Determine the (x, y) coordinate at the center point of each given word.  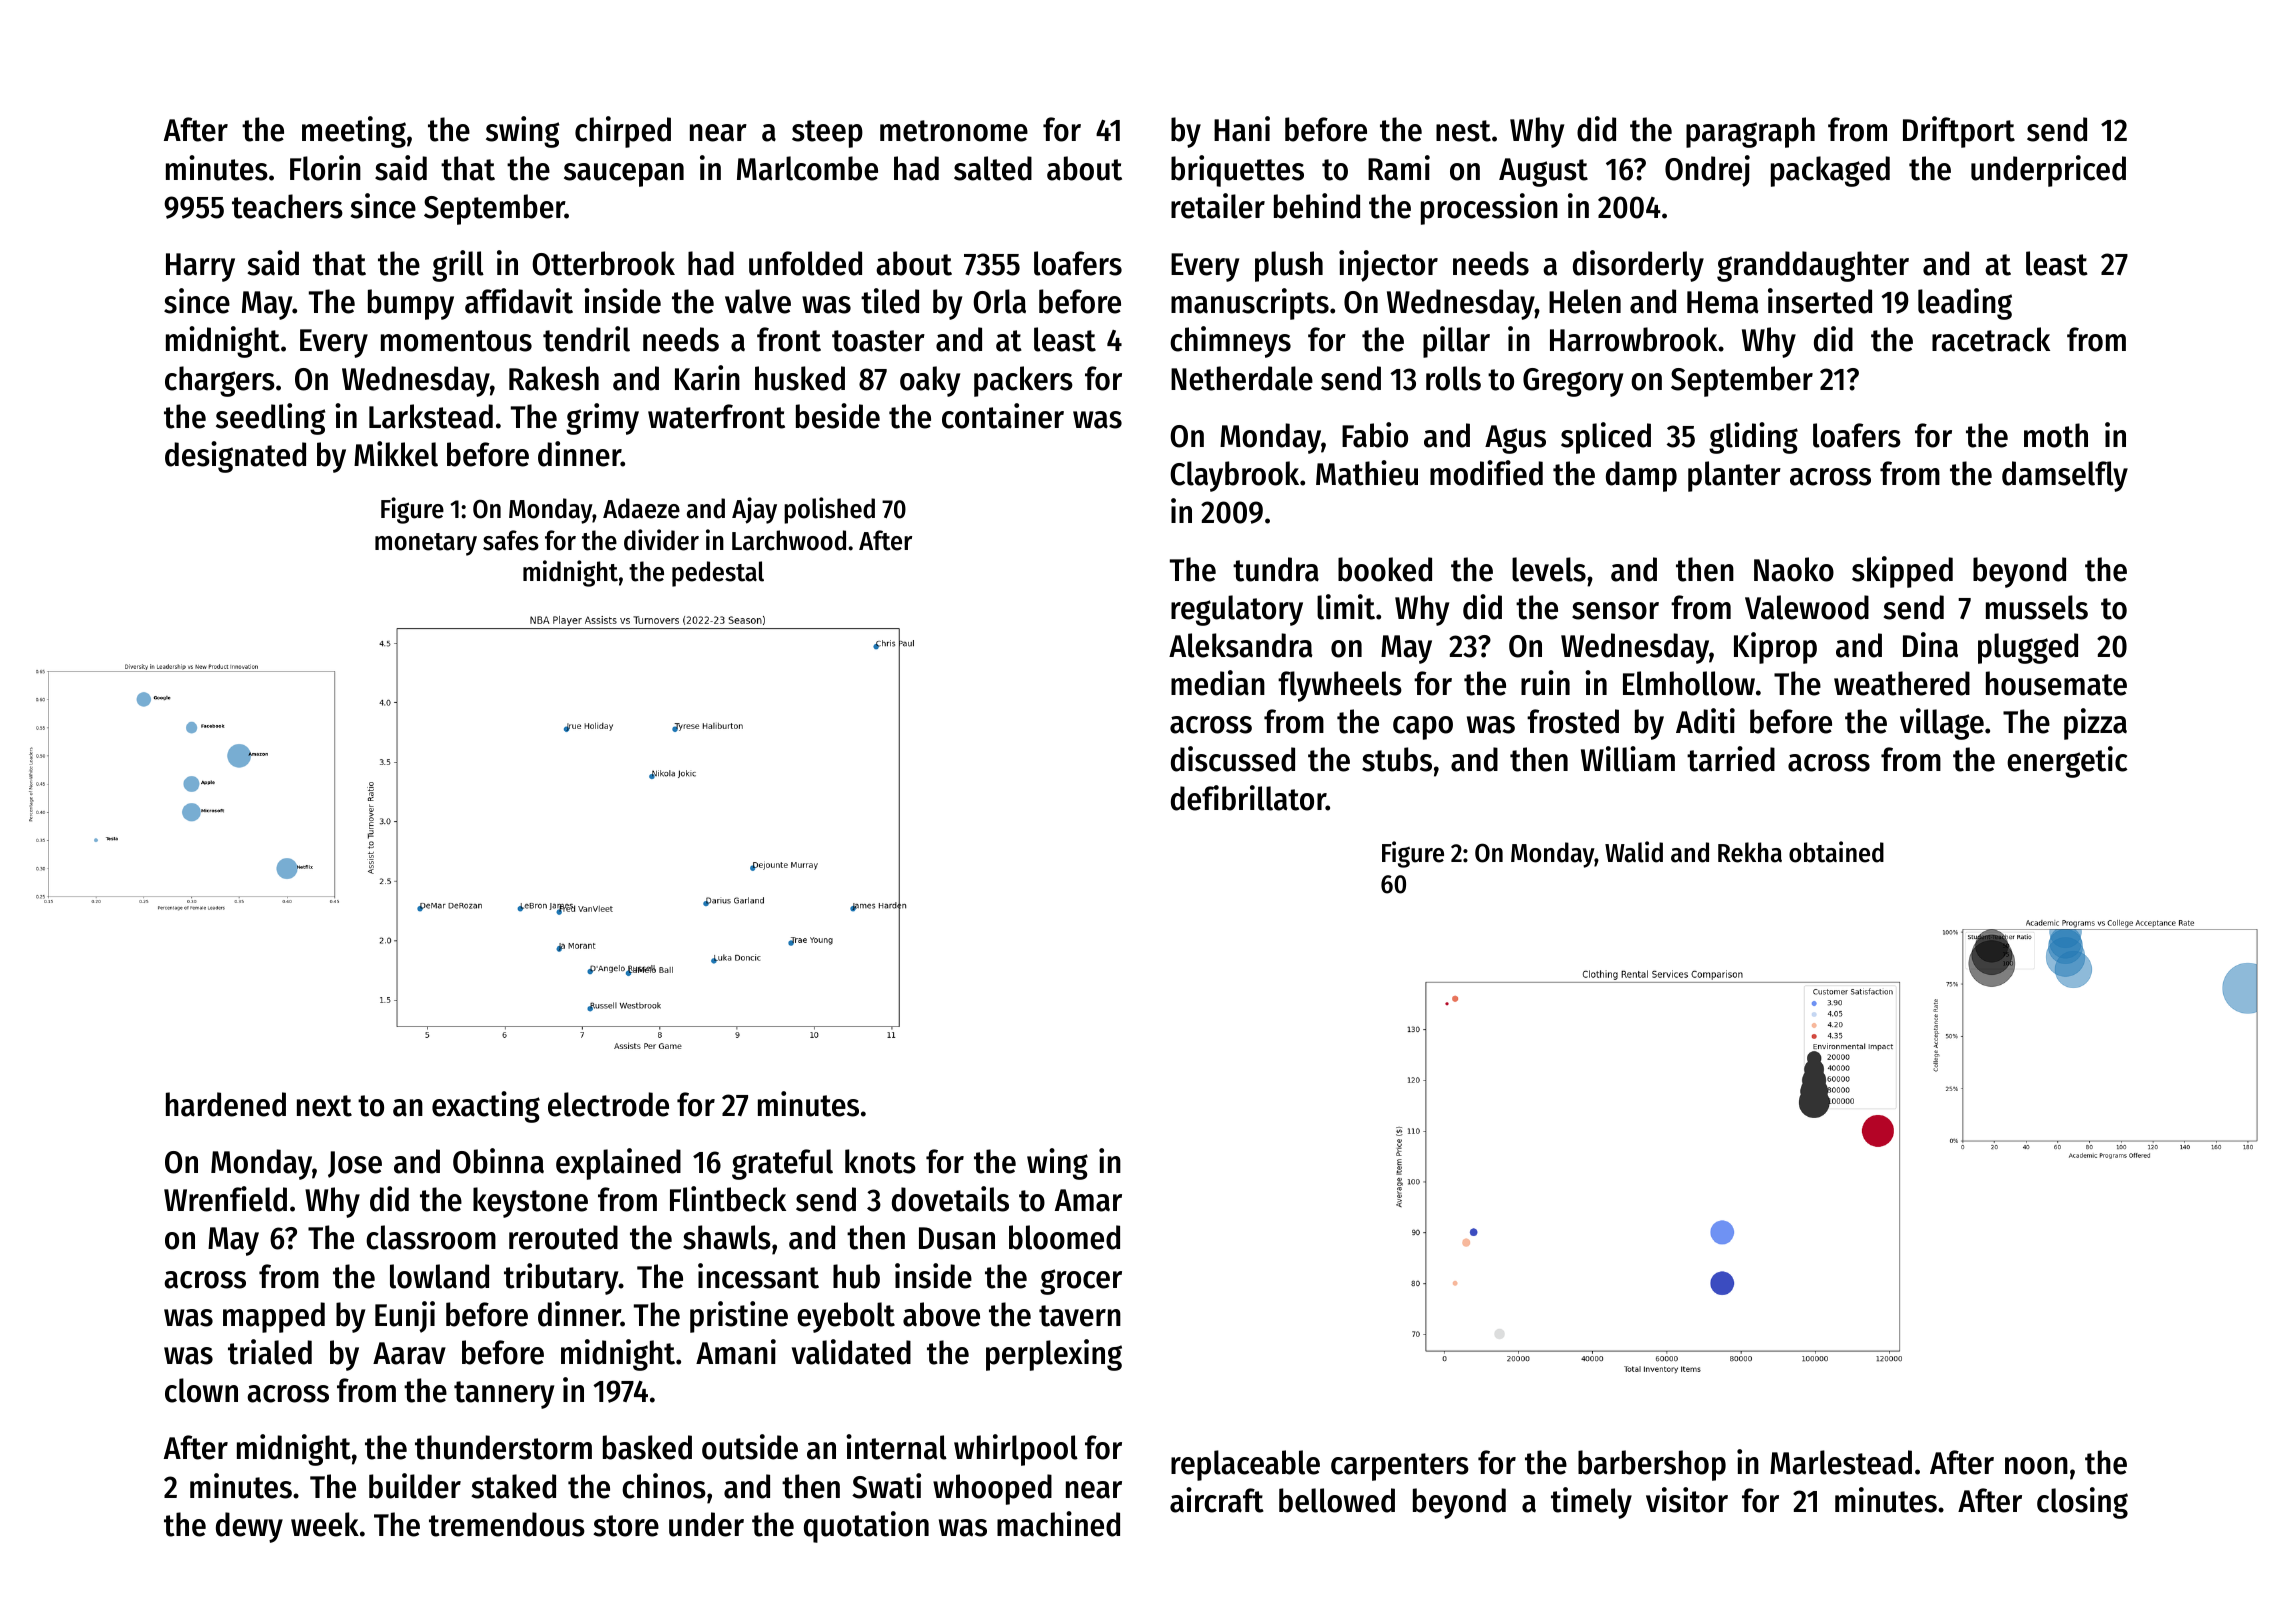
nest (1463, 131)
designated (235, 457)
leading (1965, 304)
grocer (1081, 1282)
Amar (1088, 1200)
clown (201, 1390)
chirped (623, 132)
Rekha (1750, 852)
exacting (486, 1107)
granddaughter (1813, 266)
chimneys (1230, 342)
